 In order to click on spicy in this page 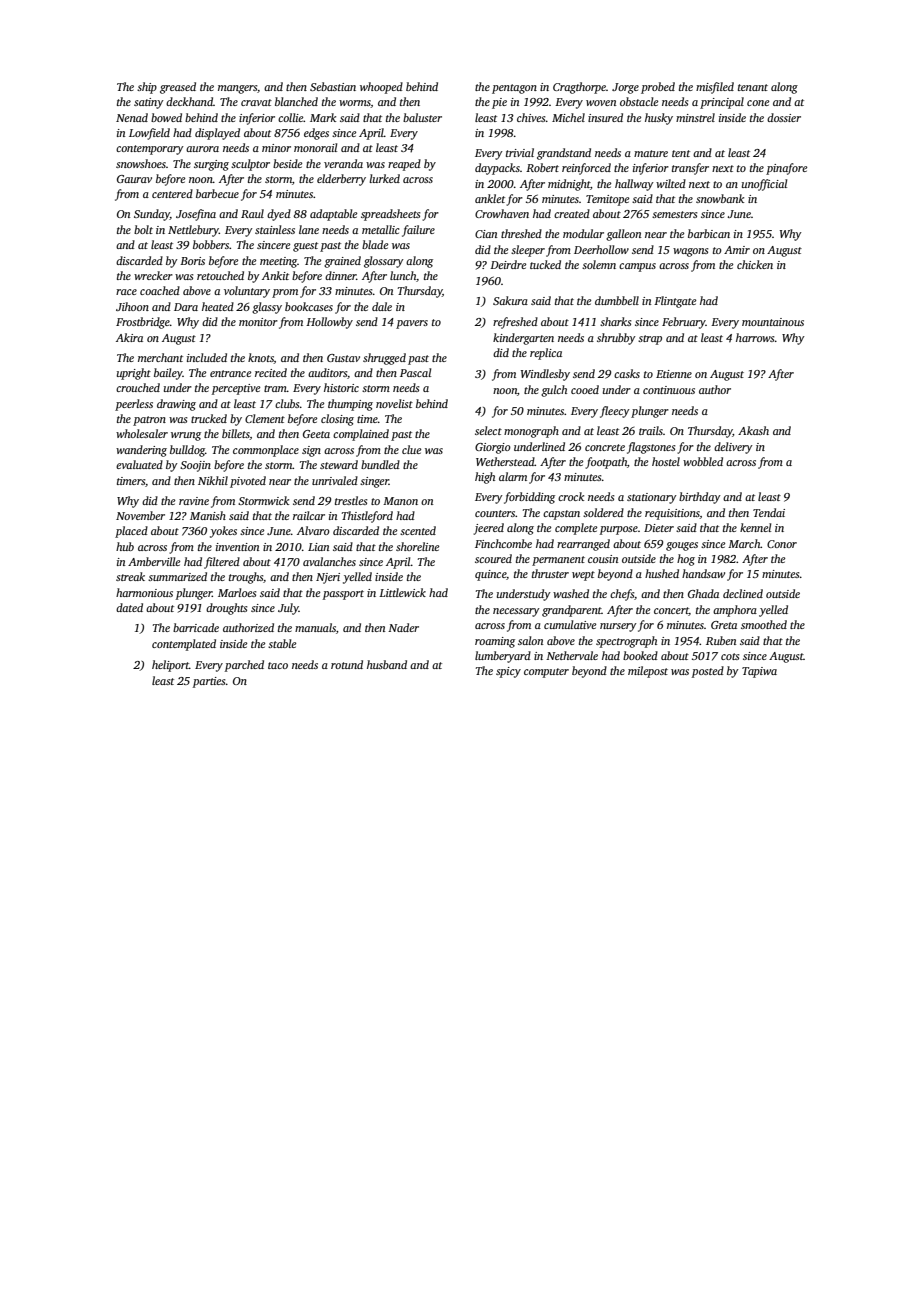, I will do `click(508, 672)`.
